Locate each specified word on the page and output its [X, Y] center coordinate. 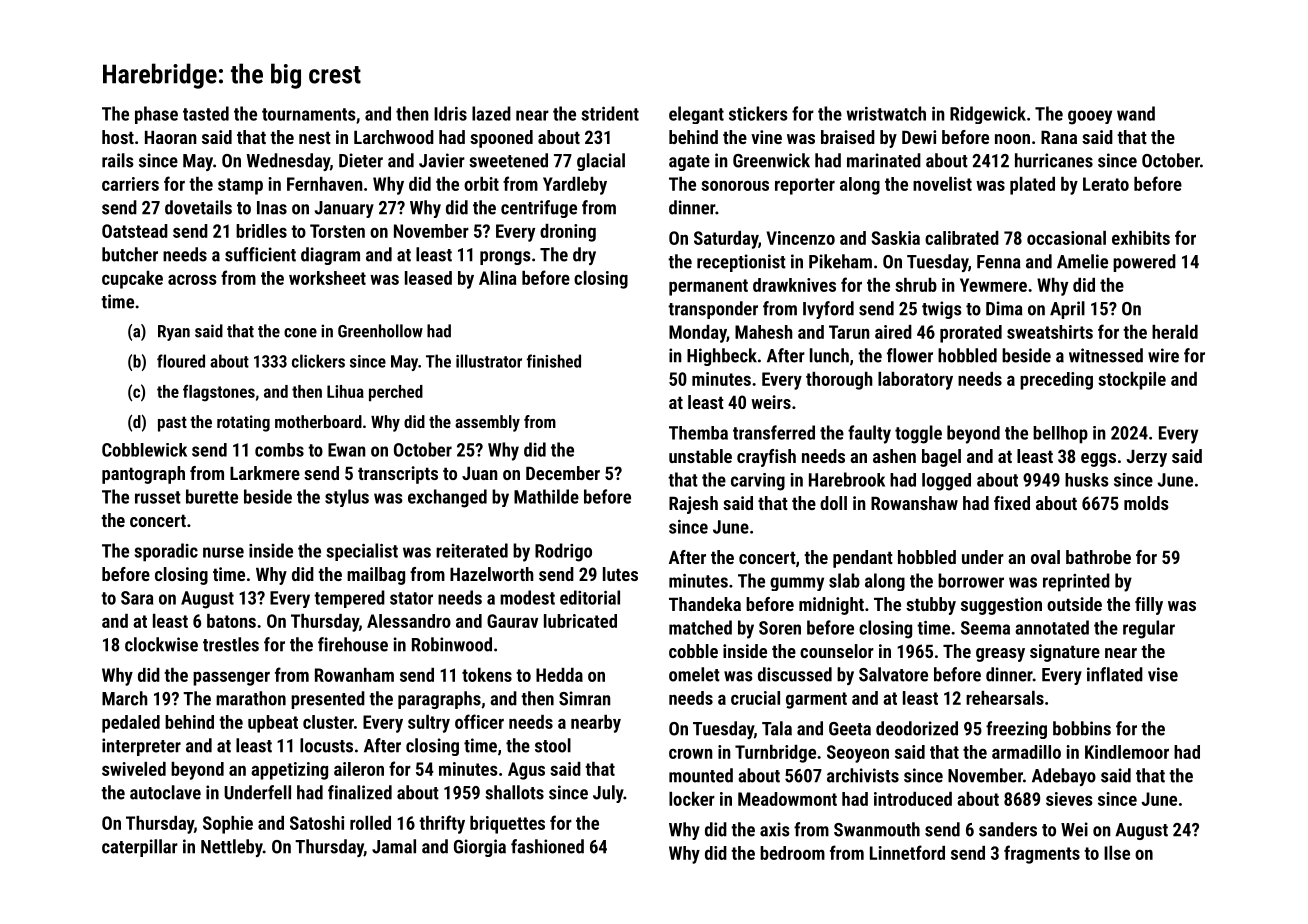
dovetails [198, 207]
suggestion [1001, 606]
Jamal [394, 846]
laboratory [915, 381]
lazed [491, 113]
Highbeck [722, 357]
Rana [1059, 137]
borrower [971, 580]
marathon [251, 698]
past [172, 424]
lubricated [580, 621]
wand [1136, 113]
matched [700, 627]
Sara [137, 598]
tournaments [309, 114]
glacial [601, 162]
